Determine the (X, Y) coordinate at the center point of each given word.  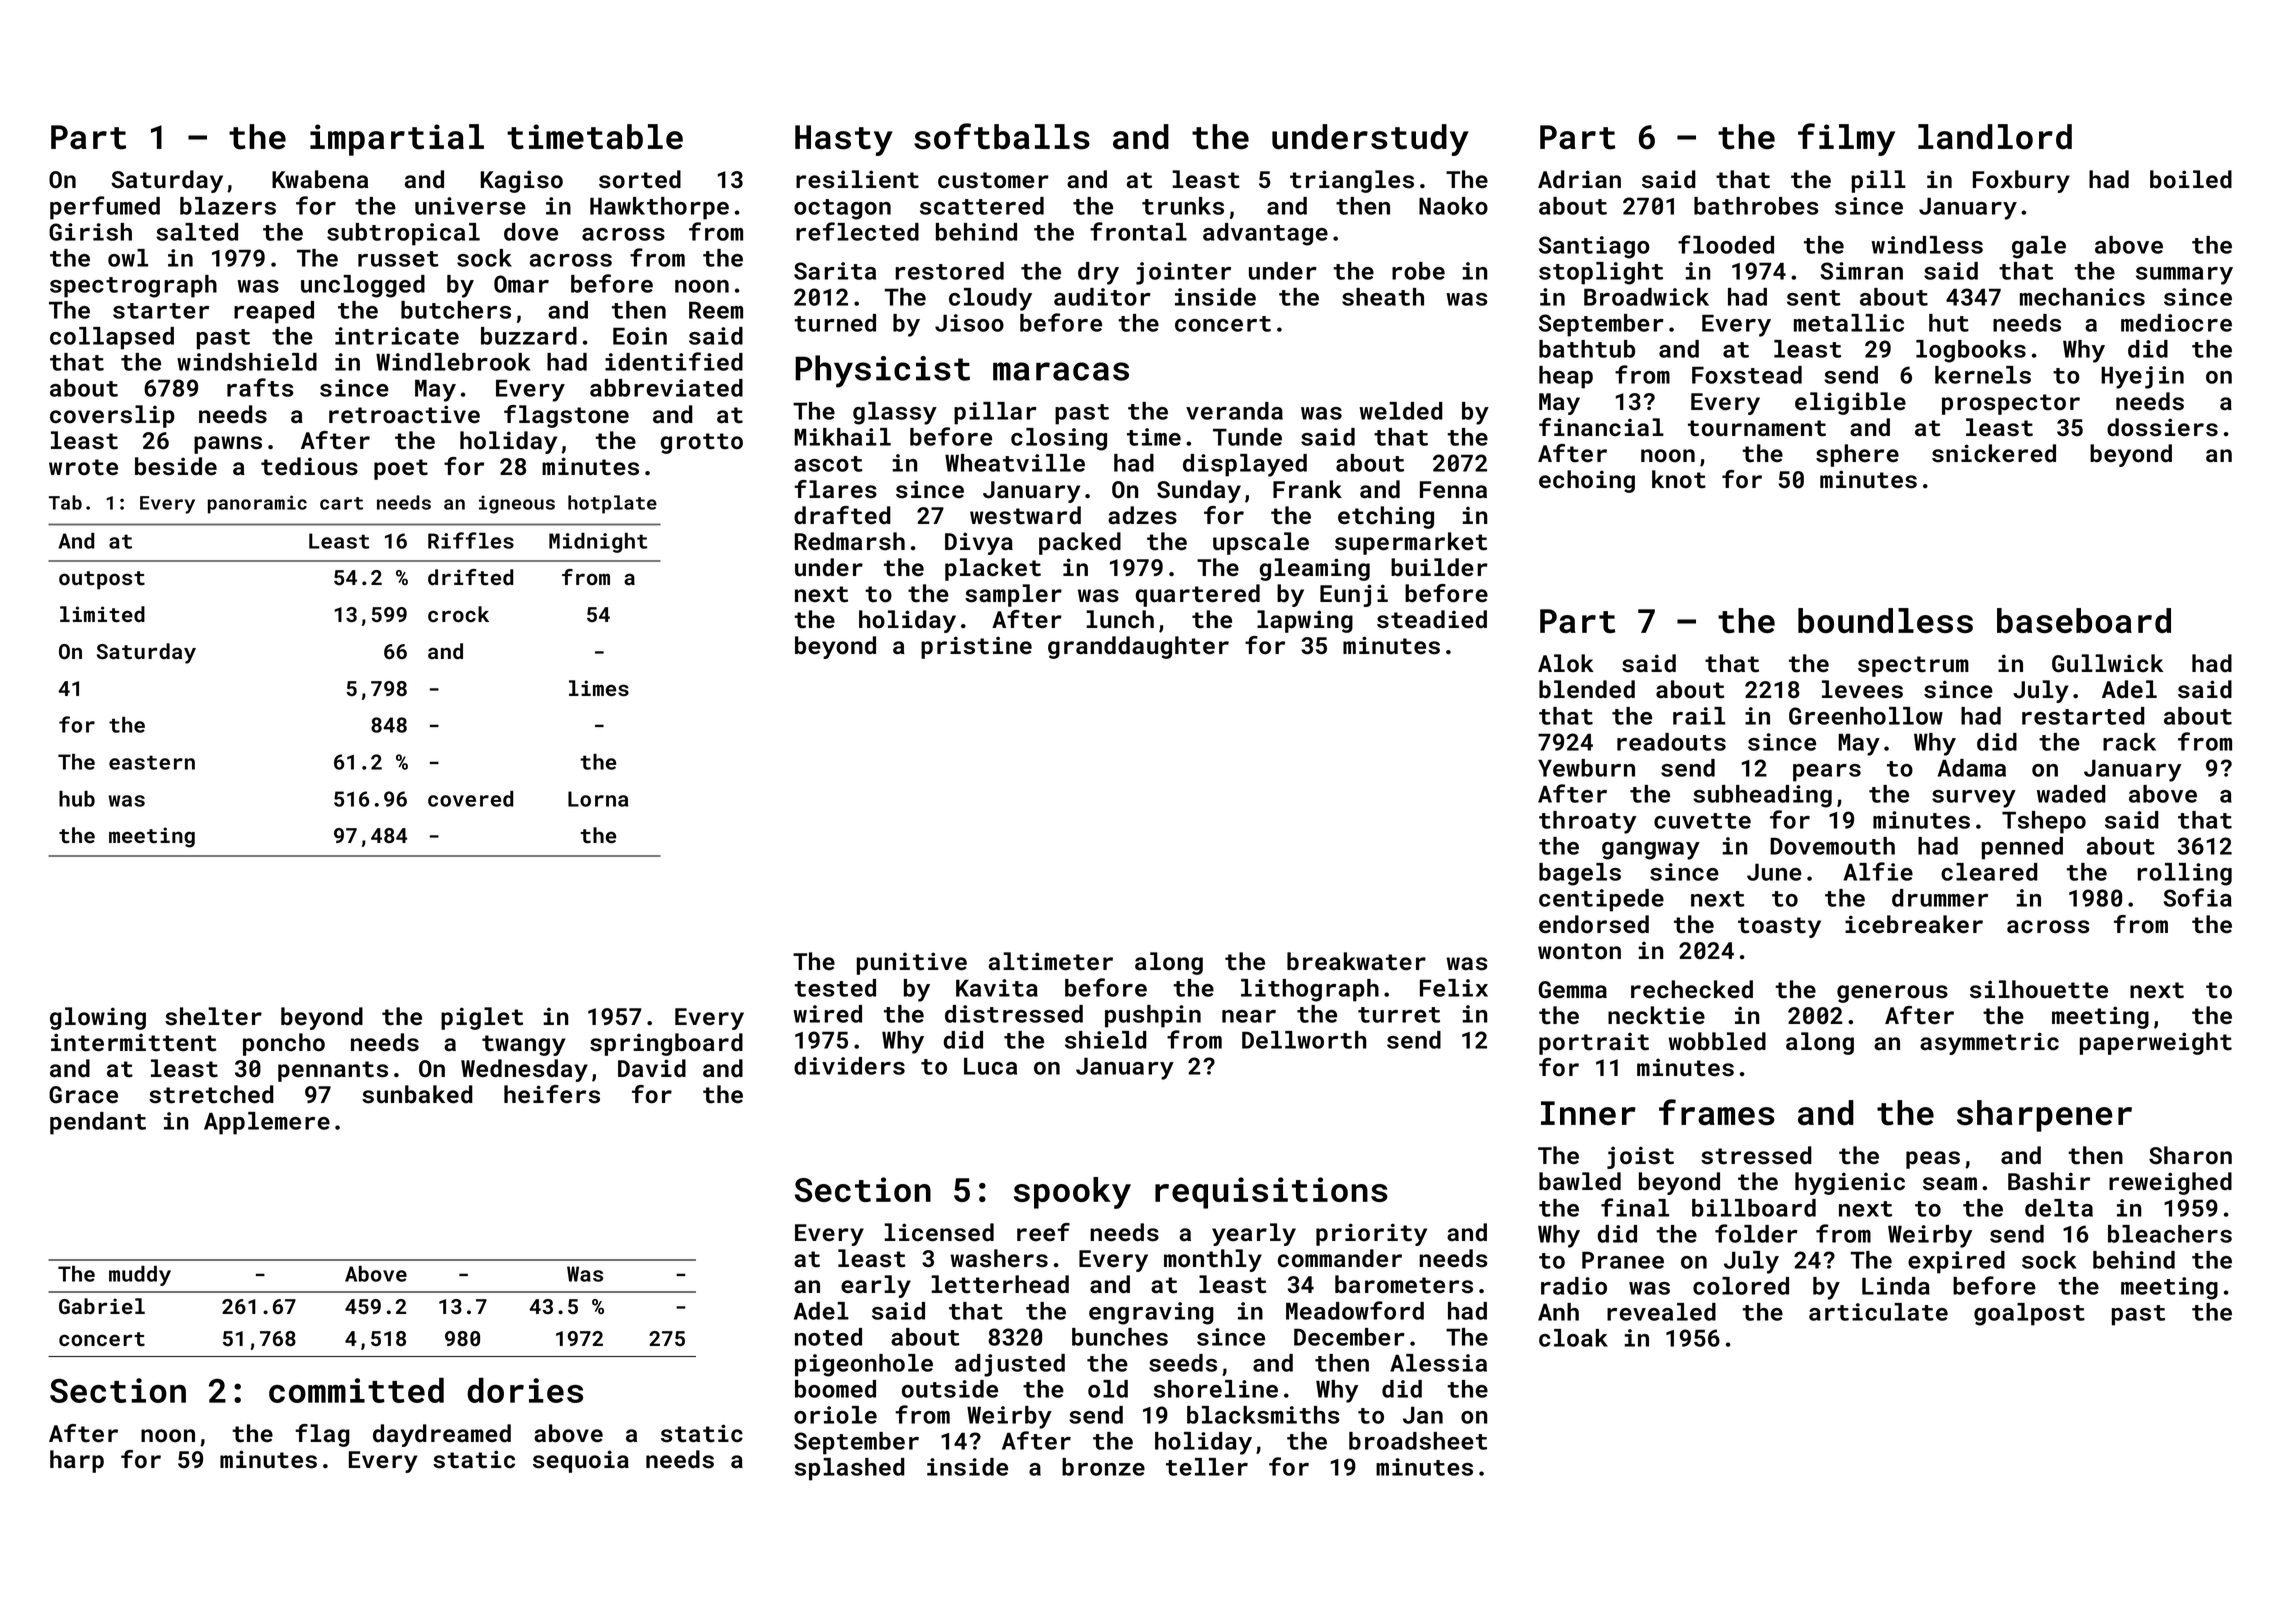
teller (1207, 1467)
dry (1098, 273)
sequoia (581, 1461)
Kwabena (320, 179)
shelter (213, 1016)
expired (1956, 1262)
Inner (1588, 1113)
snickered (1994, 453)
